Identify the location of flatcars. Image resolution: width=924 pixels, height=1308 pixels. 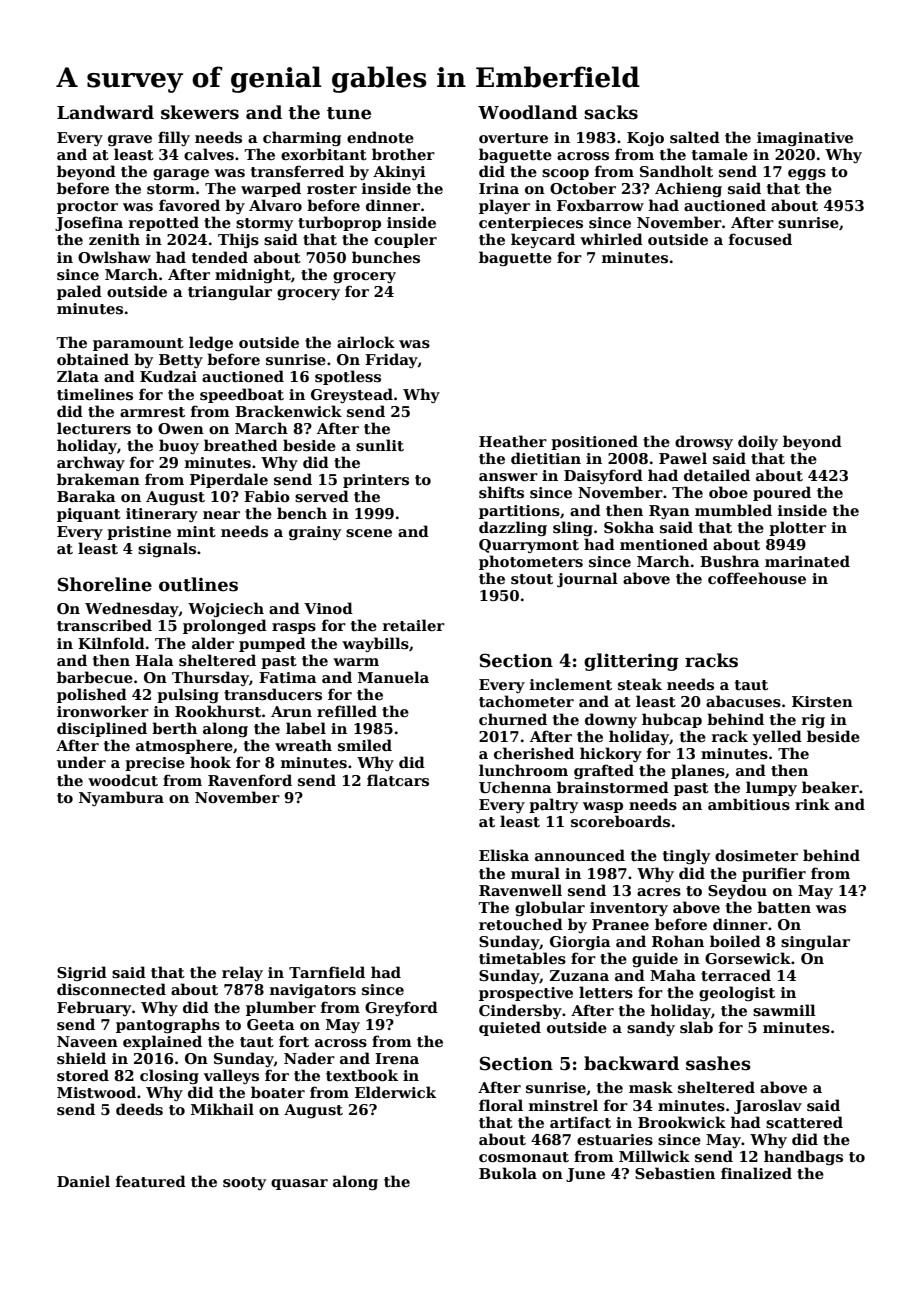
(398, 780).
